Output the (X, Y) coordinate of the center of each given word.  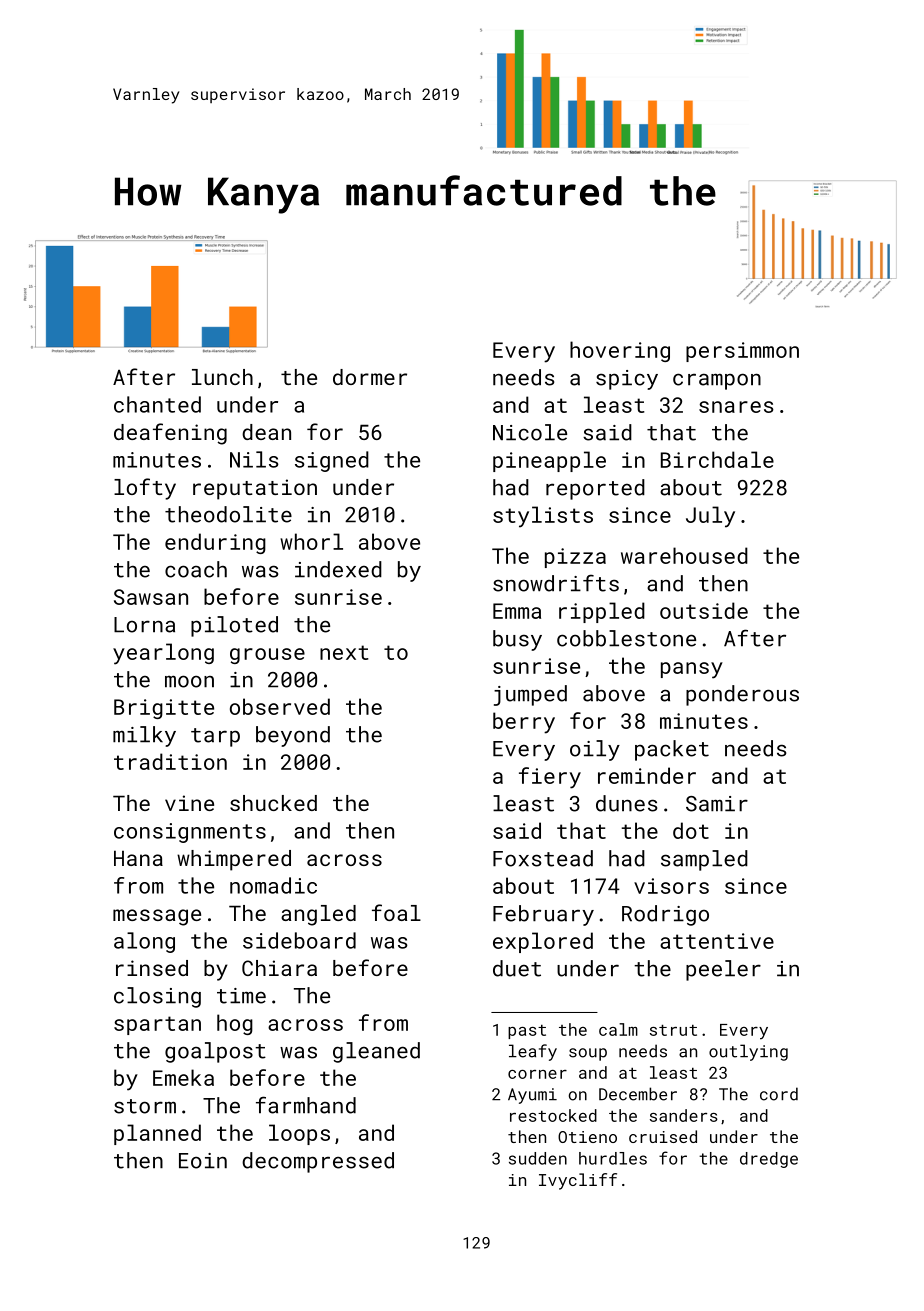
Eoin (203, 1161)
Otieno (587, 1137)
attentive (717, 941)
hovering (620, 351)
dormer (370, 377)
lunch (222, 377)
